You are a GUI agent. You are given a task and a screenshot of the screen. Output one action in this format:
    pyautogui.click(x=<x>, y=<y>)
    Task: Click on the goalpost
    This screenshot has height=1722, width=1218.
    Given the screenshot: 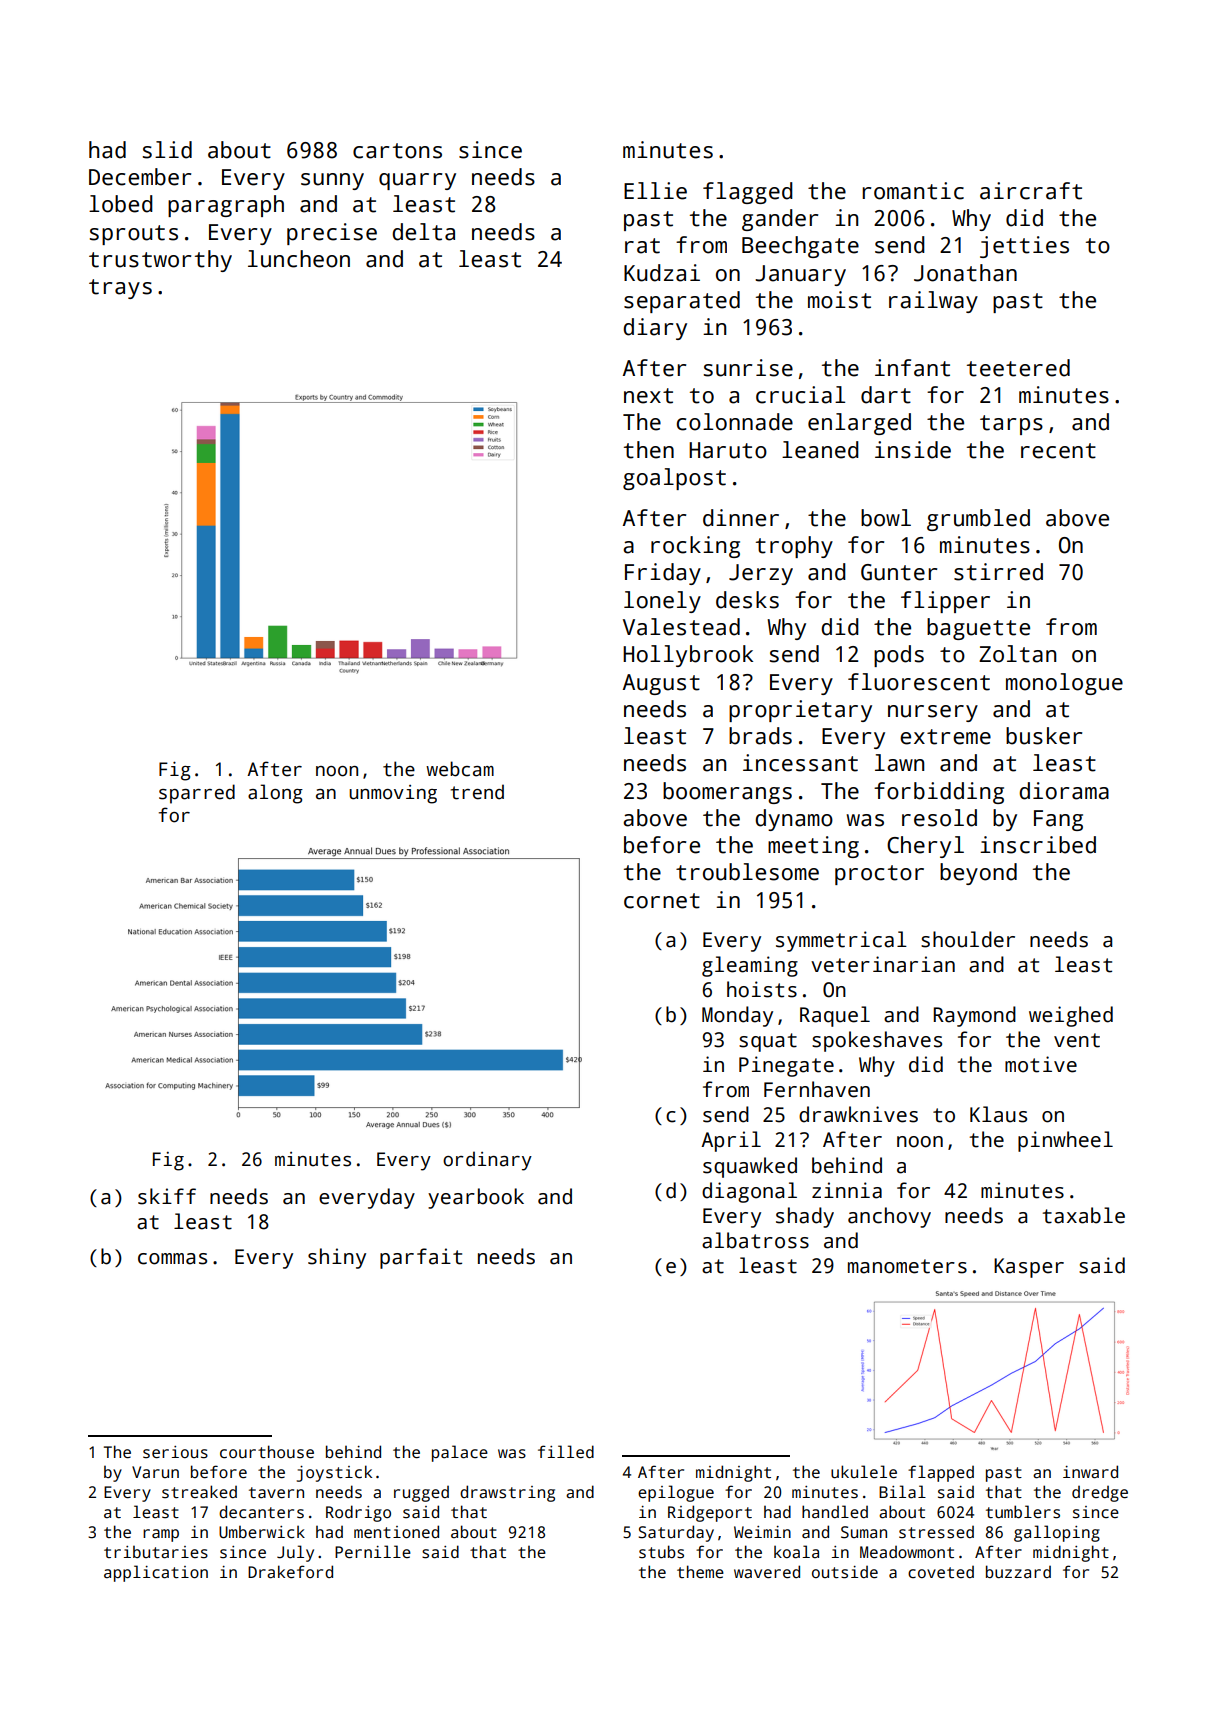 What is the action you would take?
    pyautogui.click(x=674, y=479)
